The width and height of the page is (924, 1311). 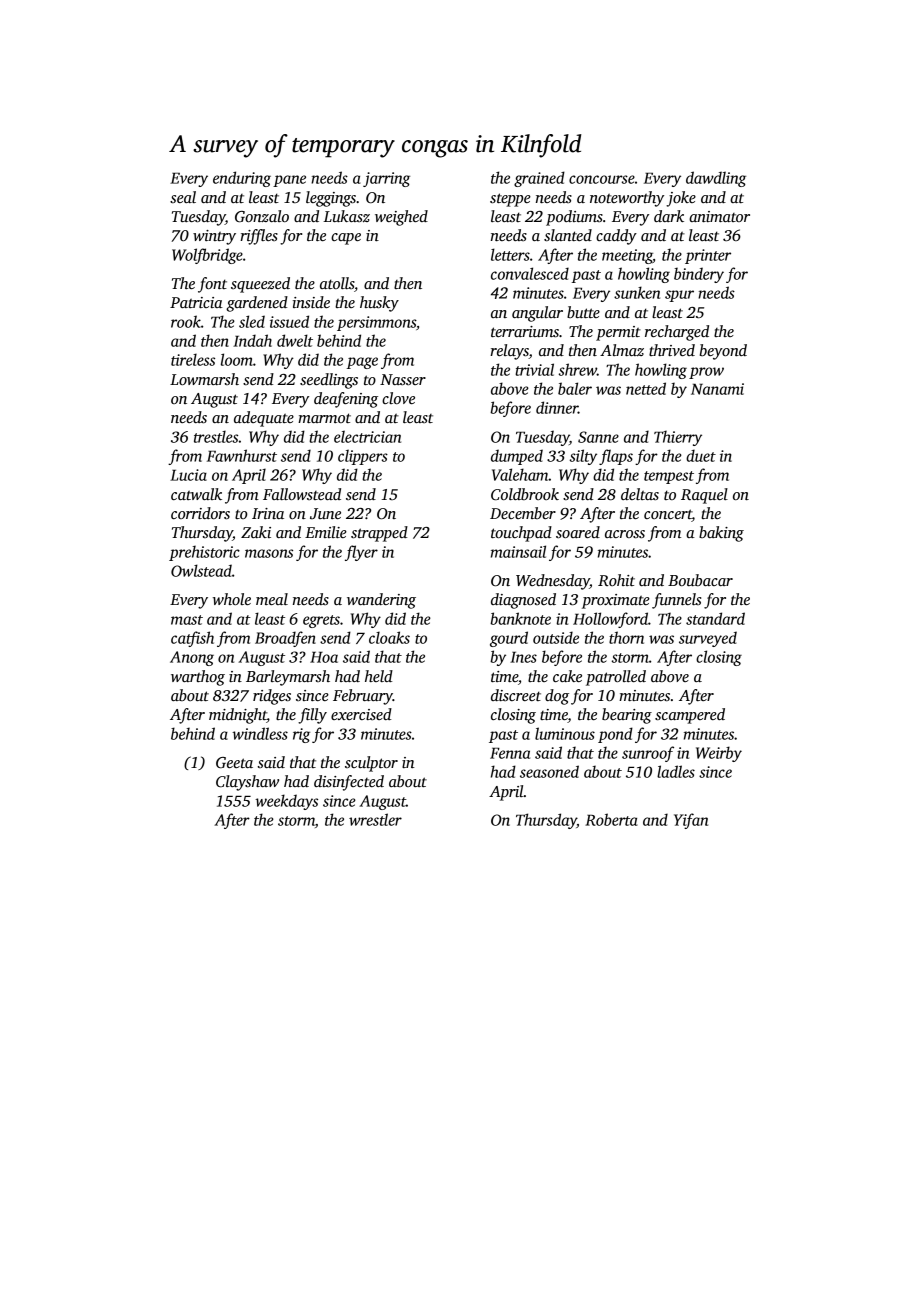 I want to click on enduring, so click(x=242, y=179).
